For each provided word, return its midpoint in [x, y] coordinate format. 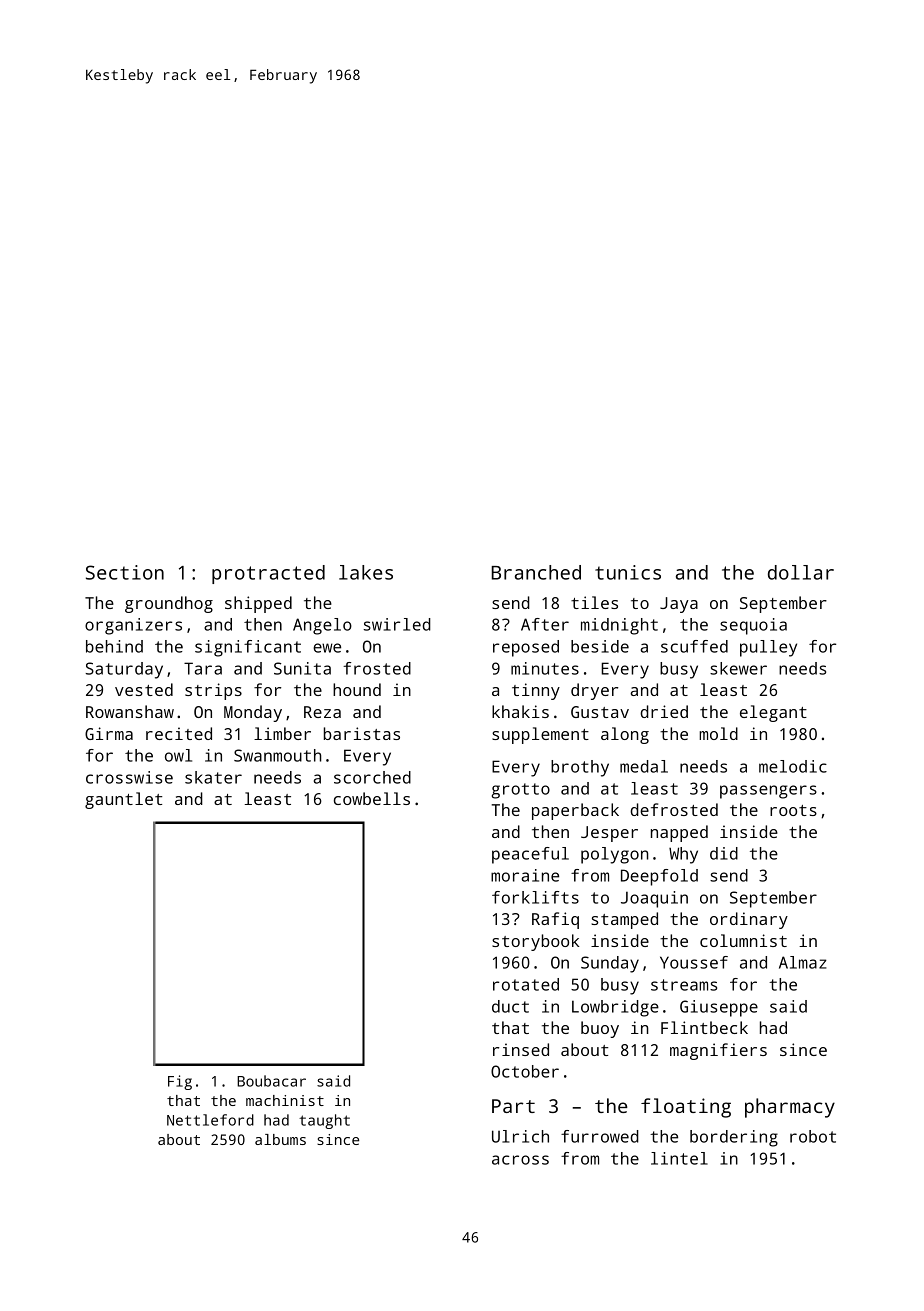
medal [644, 766]
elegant [773, 713]
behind [114, 646]
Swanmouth [277, 755]
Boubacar [271, 1081]
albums [280, 1139]
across [520, 1160]
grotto [521, 791]
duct [510, 1006]
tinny [536, 691]
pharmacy [790, 1108]
